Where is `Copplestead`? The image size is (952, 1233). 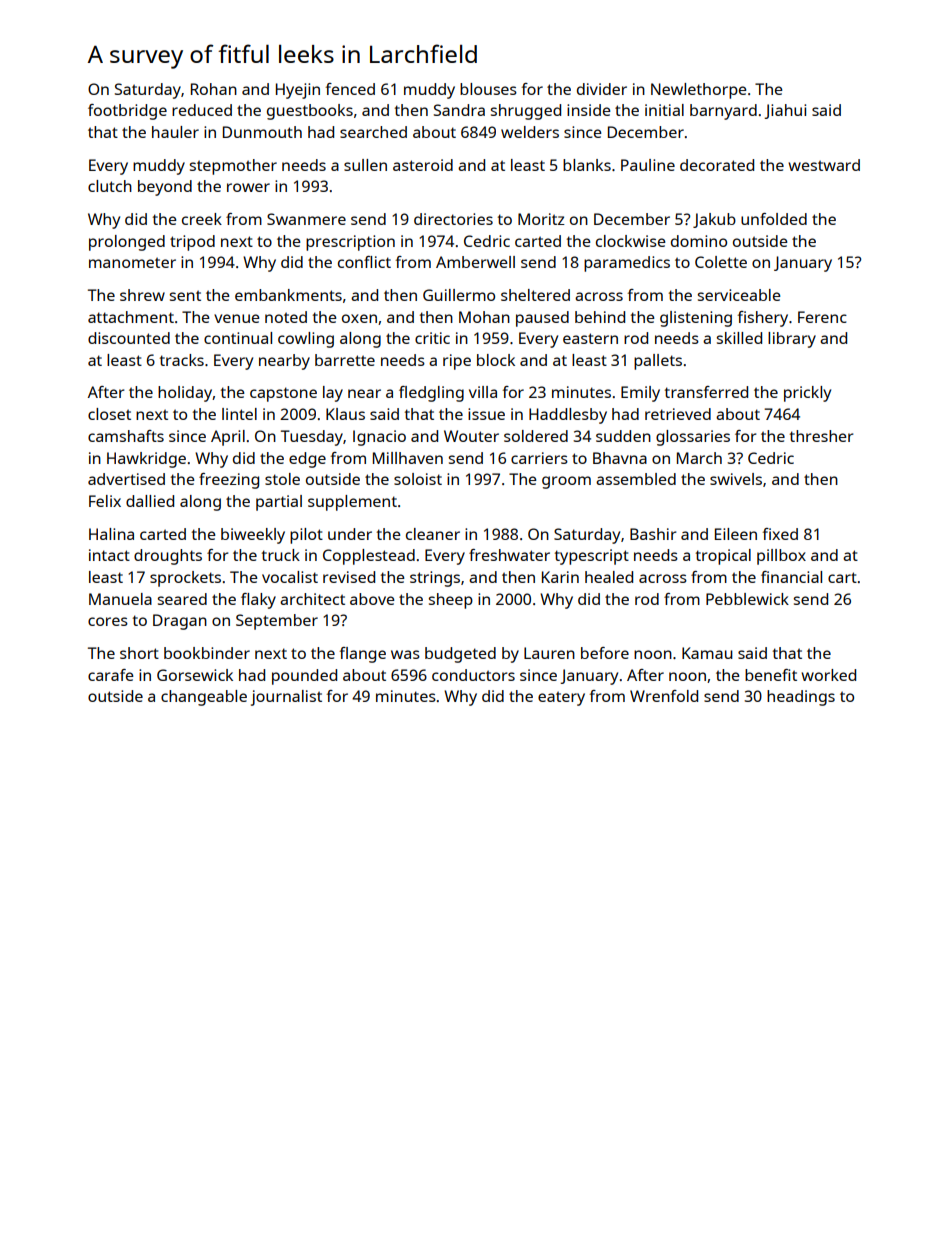 Copplestead is located at coordinates (369, 557).
